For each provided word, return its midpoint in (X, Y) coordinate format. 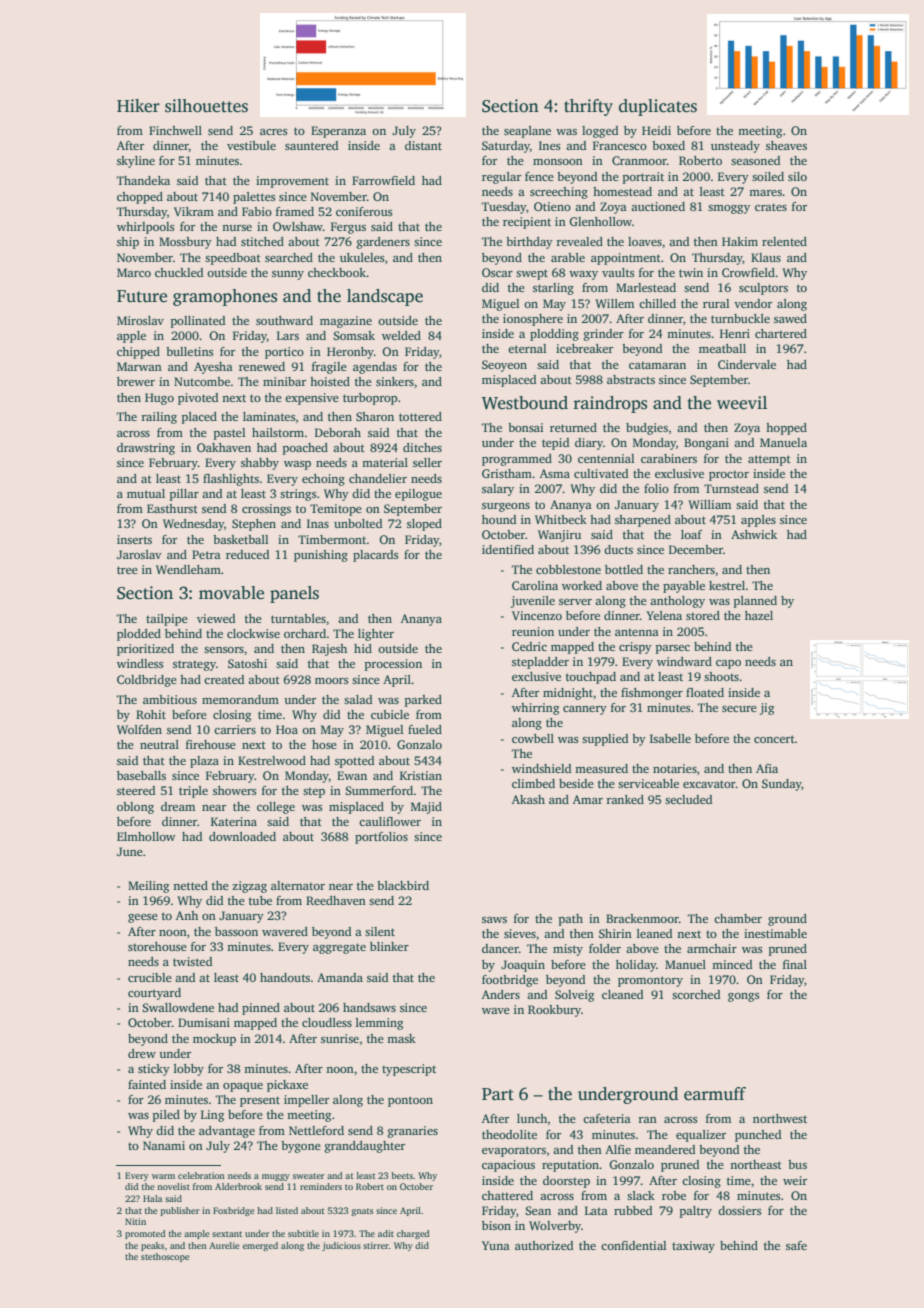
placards (375, 556)
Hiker (138, 106)
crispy (635, 648)
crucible (150, 977)
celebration (201, 1175)
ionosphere (533, 320)
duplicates (658, 107)
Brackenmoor (642, 918)
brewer (136, 381)
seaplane (527, 132)
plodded (139, 635)
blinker (389, 946)
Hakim (740, 241)
